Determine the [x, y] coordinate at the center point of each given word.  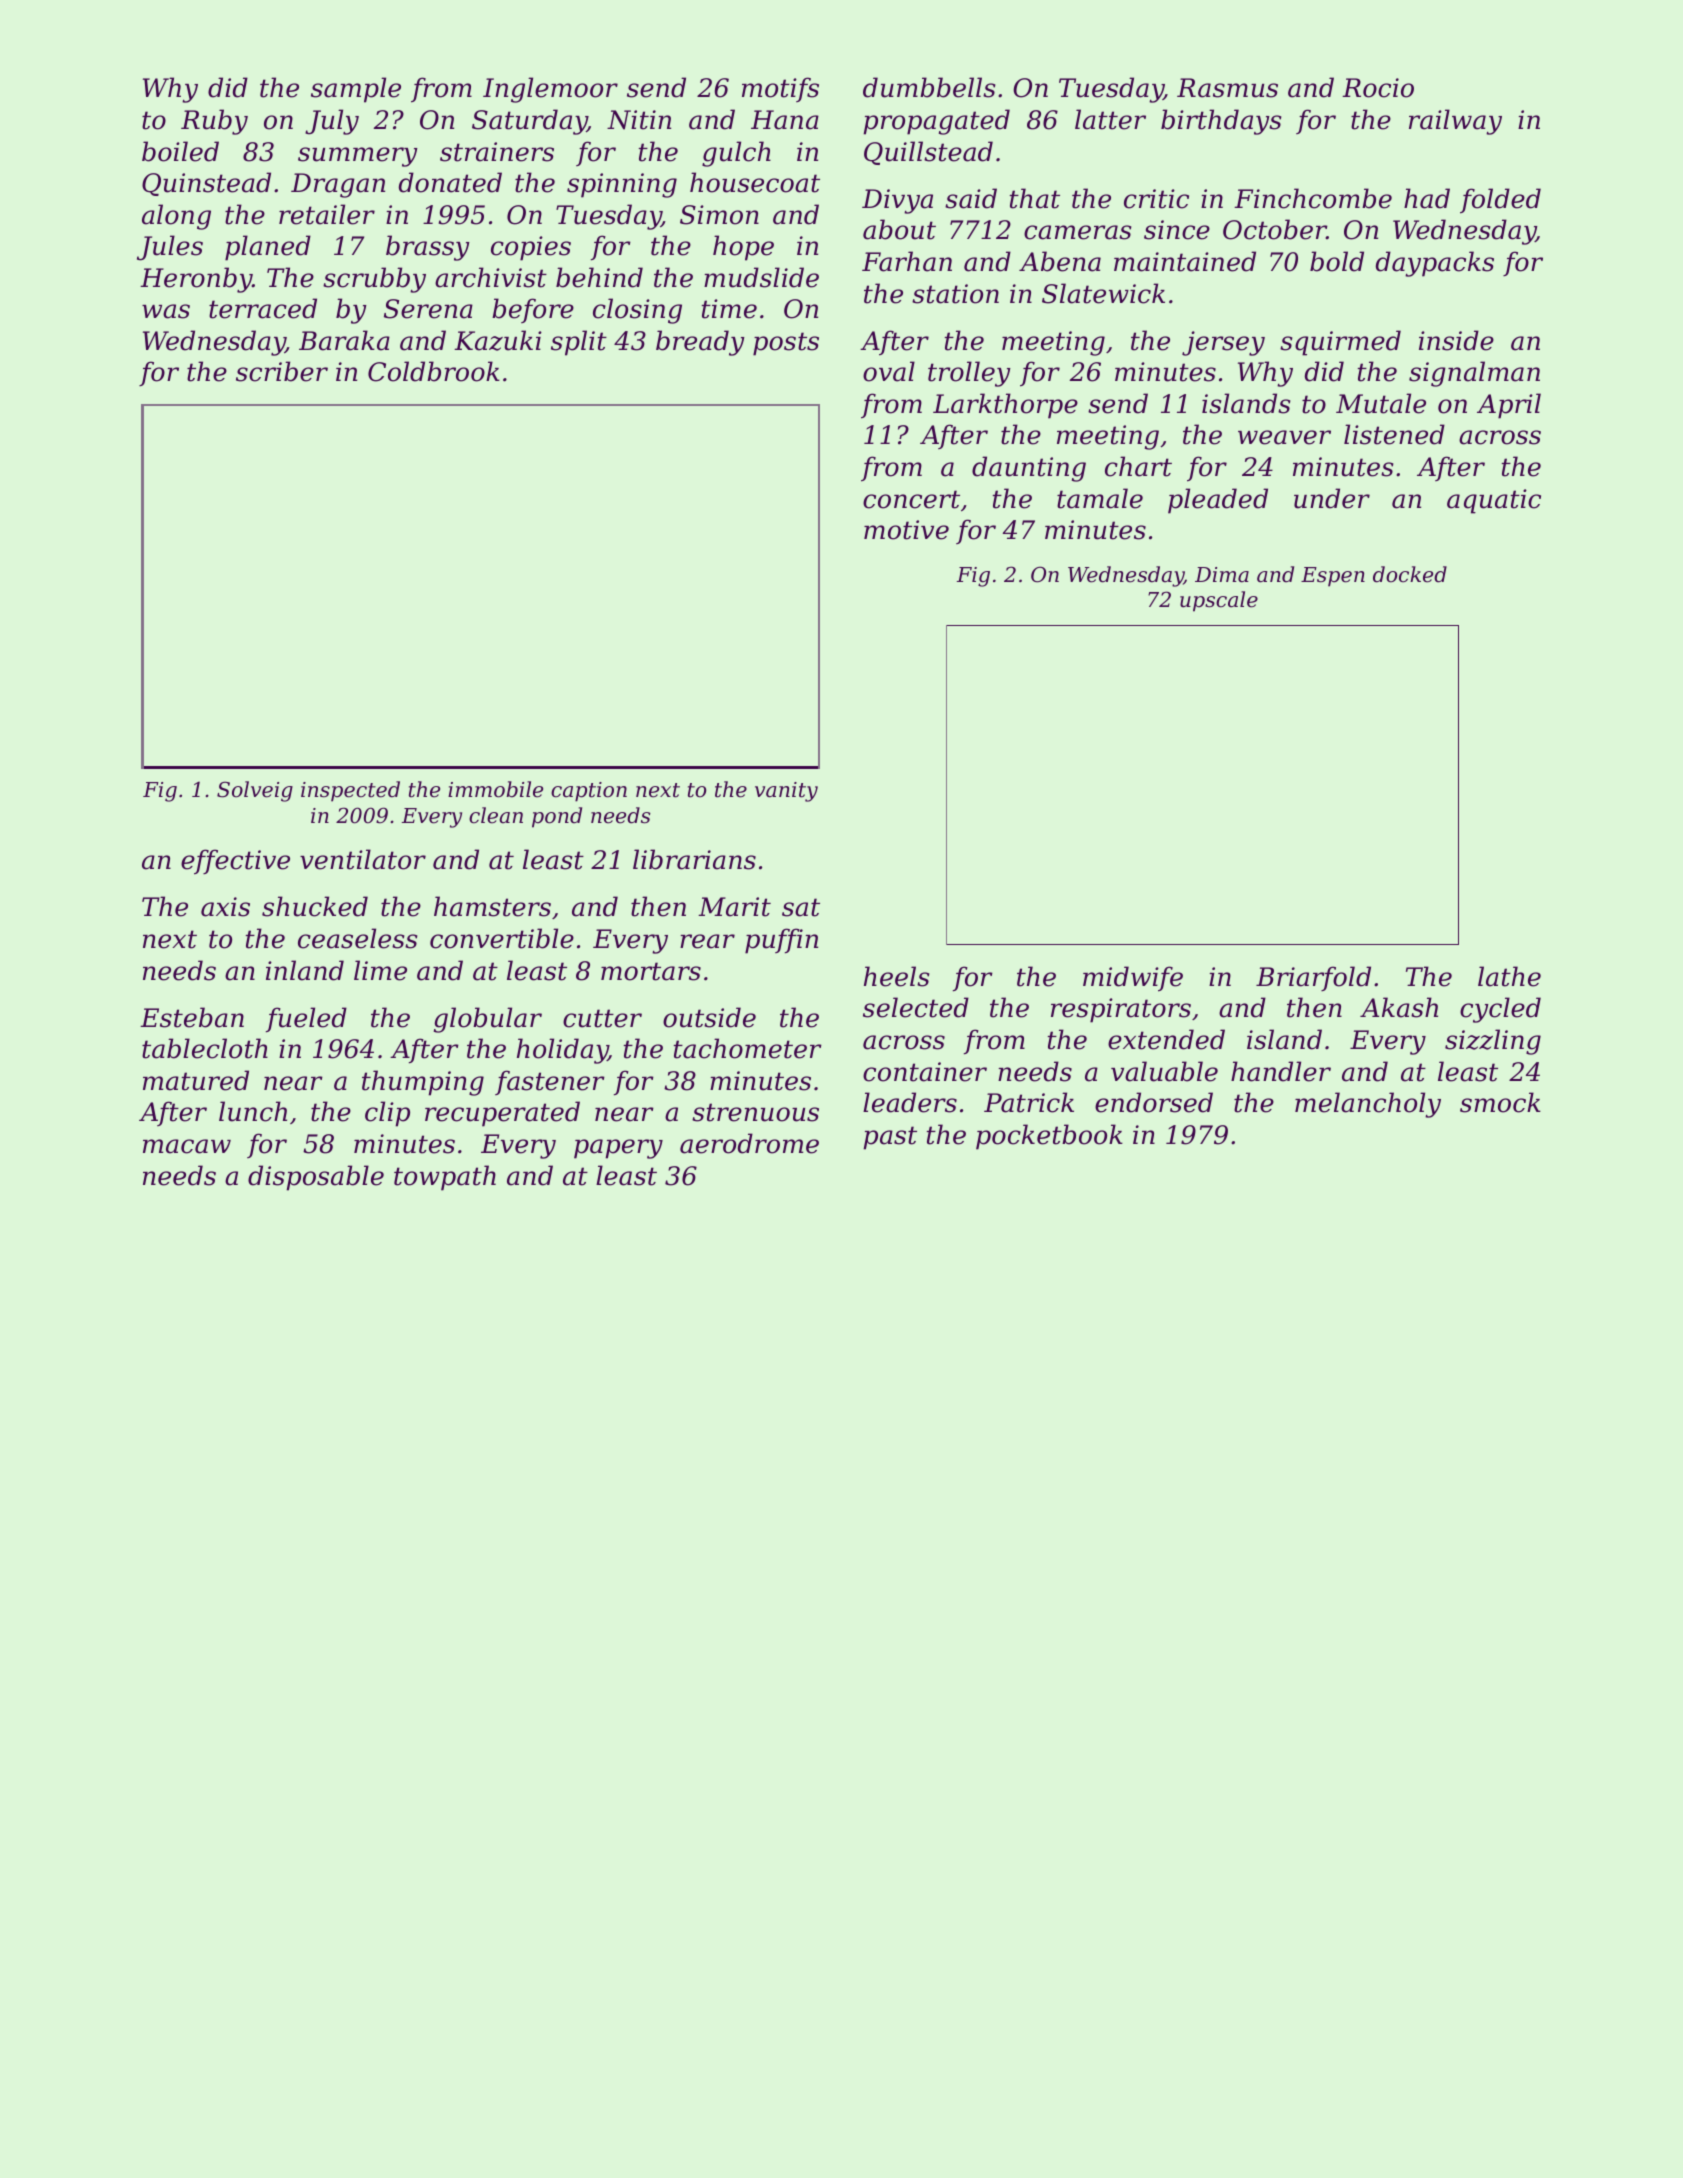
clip [387, 1114]
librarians [694, 859]
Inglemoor [550, 90]
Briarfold [1313, 978]
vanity [786, 792]
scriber [282, 371]
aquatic [1494, 501]
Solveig [255, 791]
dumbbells [929, 87]
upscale [1219, 601]
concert [911, 499]
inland [305, 970]
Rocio [1378, 88]
